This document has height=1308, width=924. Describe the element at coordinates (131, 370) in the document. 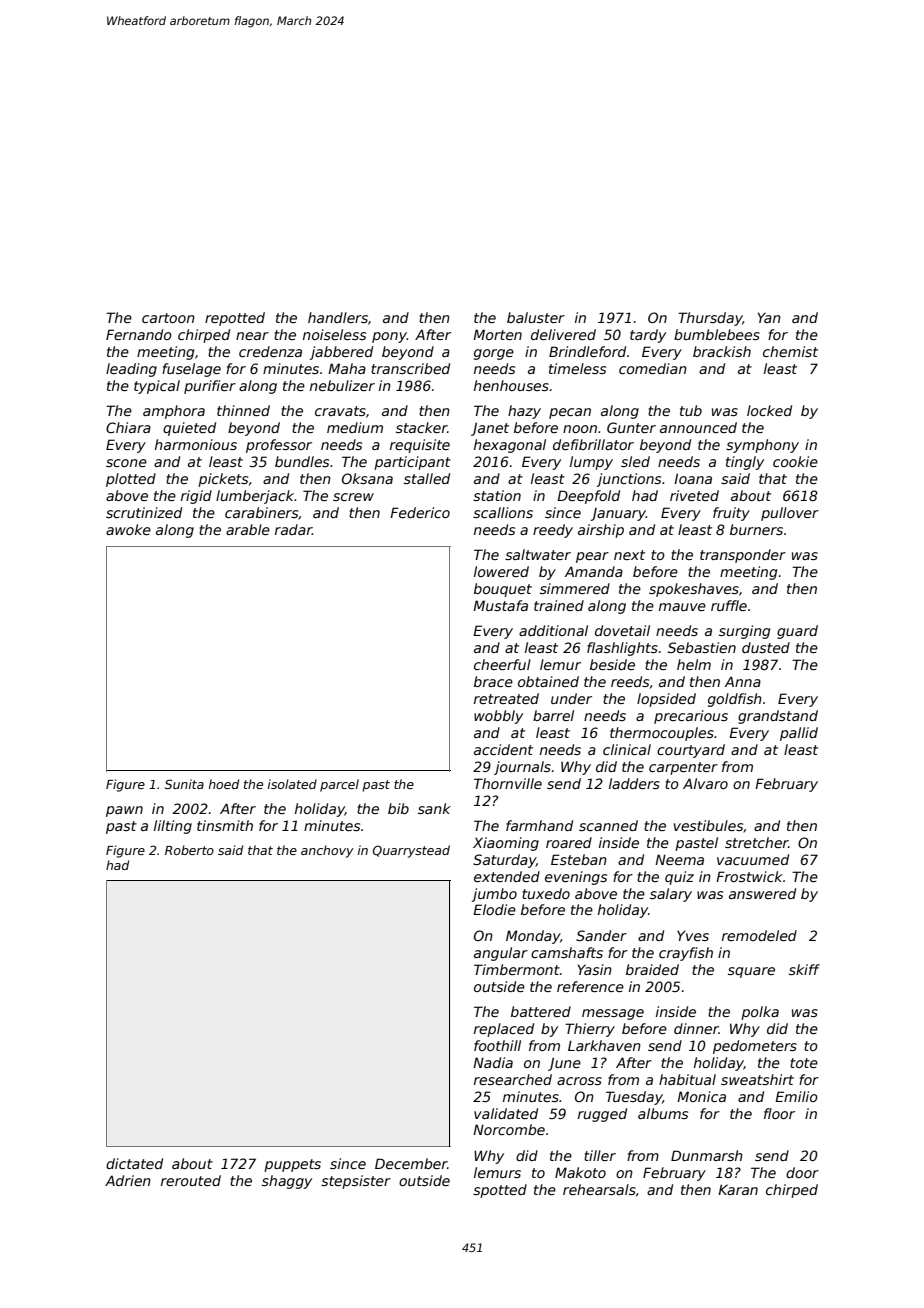

I see `leading` at that location.
